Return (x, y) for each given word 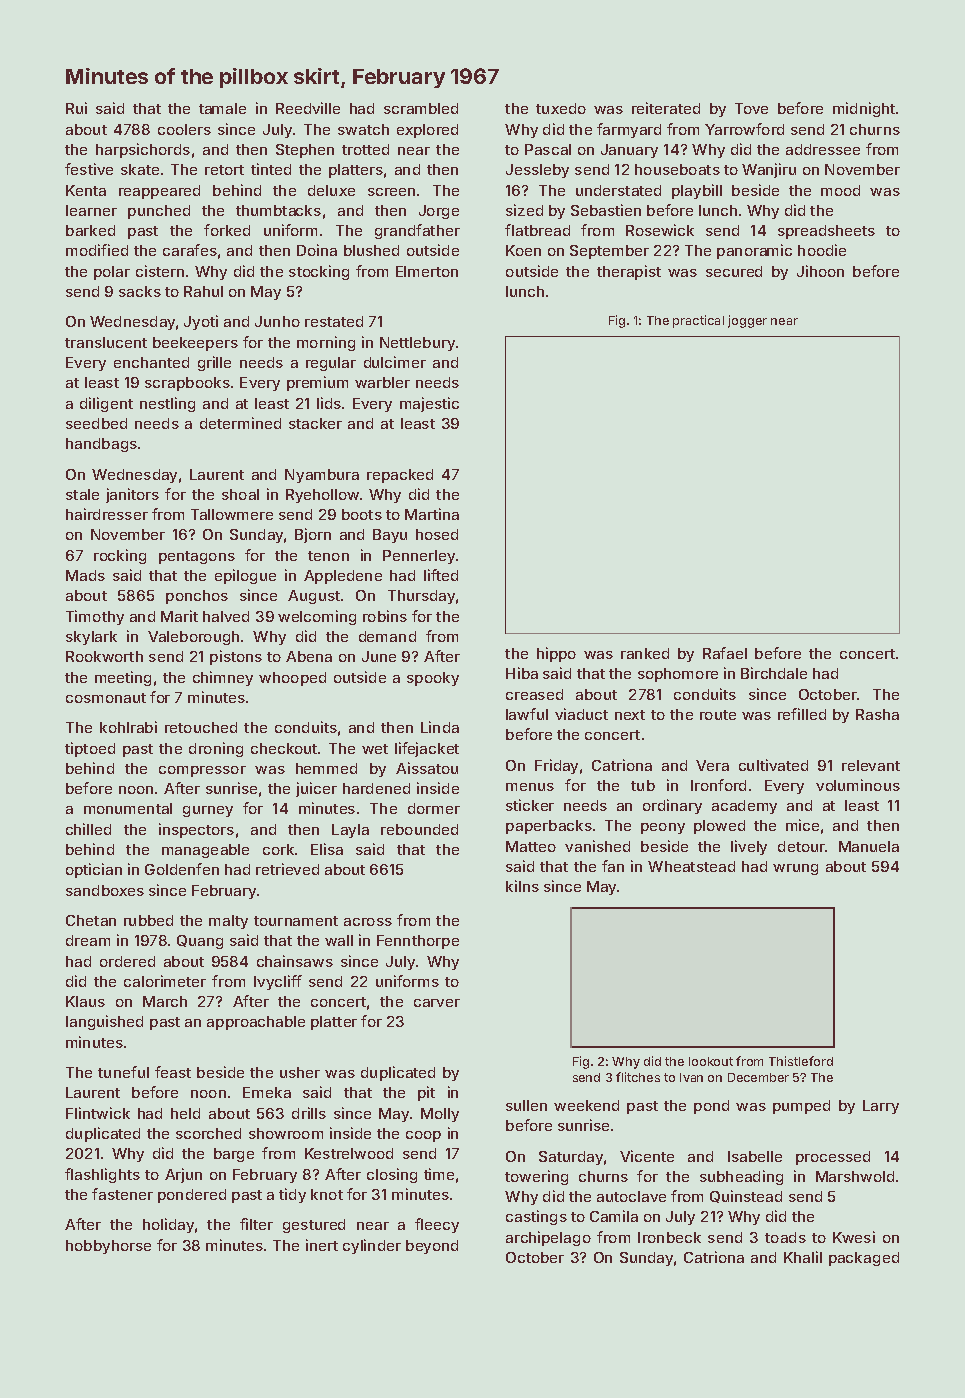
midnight (864, 109)
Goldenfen (182, 869)
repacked (400, 476)
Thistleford (801, 1061)
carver (437, 1003)
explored (427, 131)
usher (300, 1072)
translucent (106, 342)
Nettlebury (417, 344)
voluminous (858, 785)
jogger (747, 321)
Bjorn (313, 535)
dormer (434, 808)
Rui (76, 108)
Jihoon (820, 271)
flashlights (102, 1175)
